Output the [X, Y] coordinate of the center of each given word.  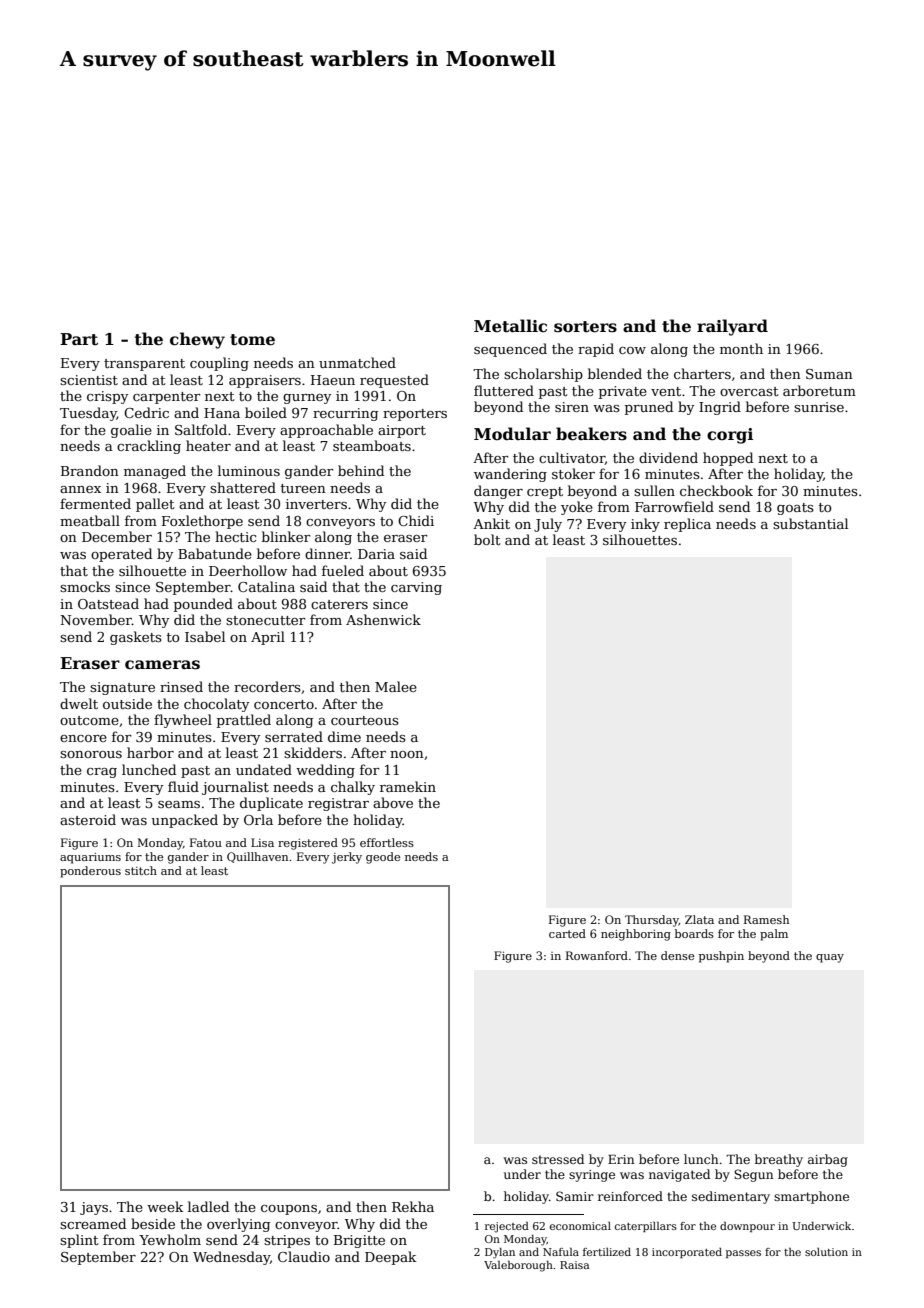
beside [153, 1223]
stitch [141, 870]
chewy [197, 340]
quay [830, 958]
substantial [810, 523]
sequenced [510, 350]
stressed [558, 1159]
